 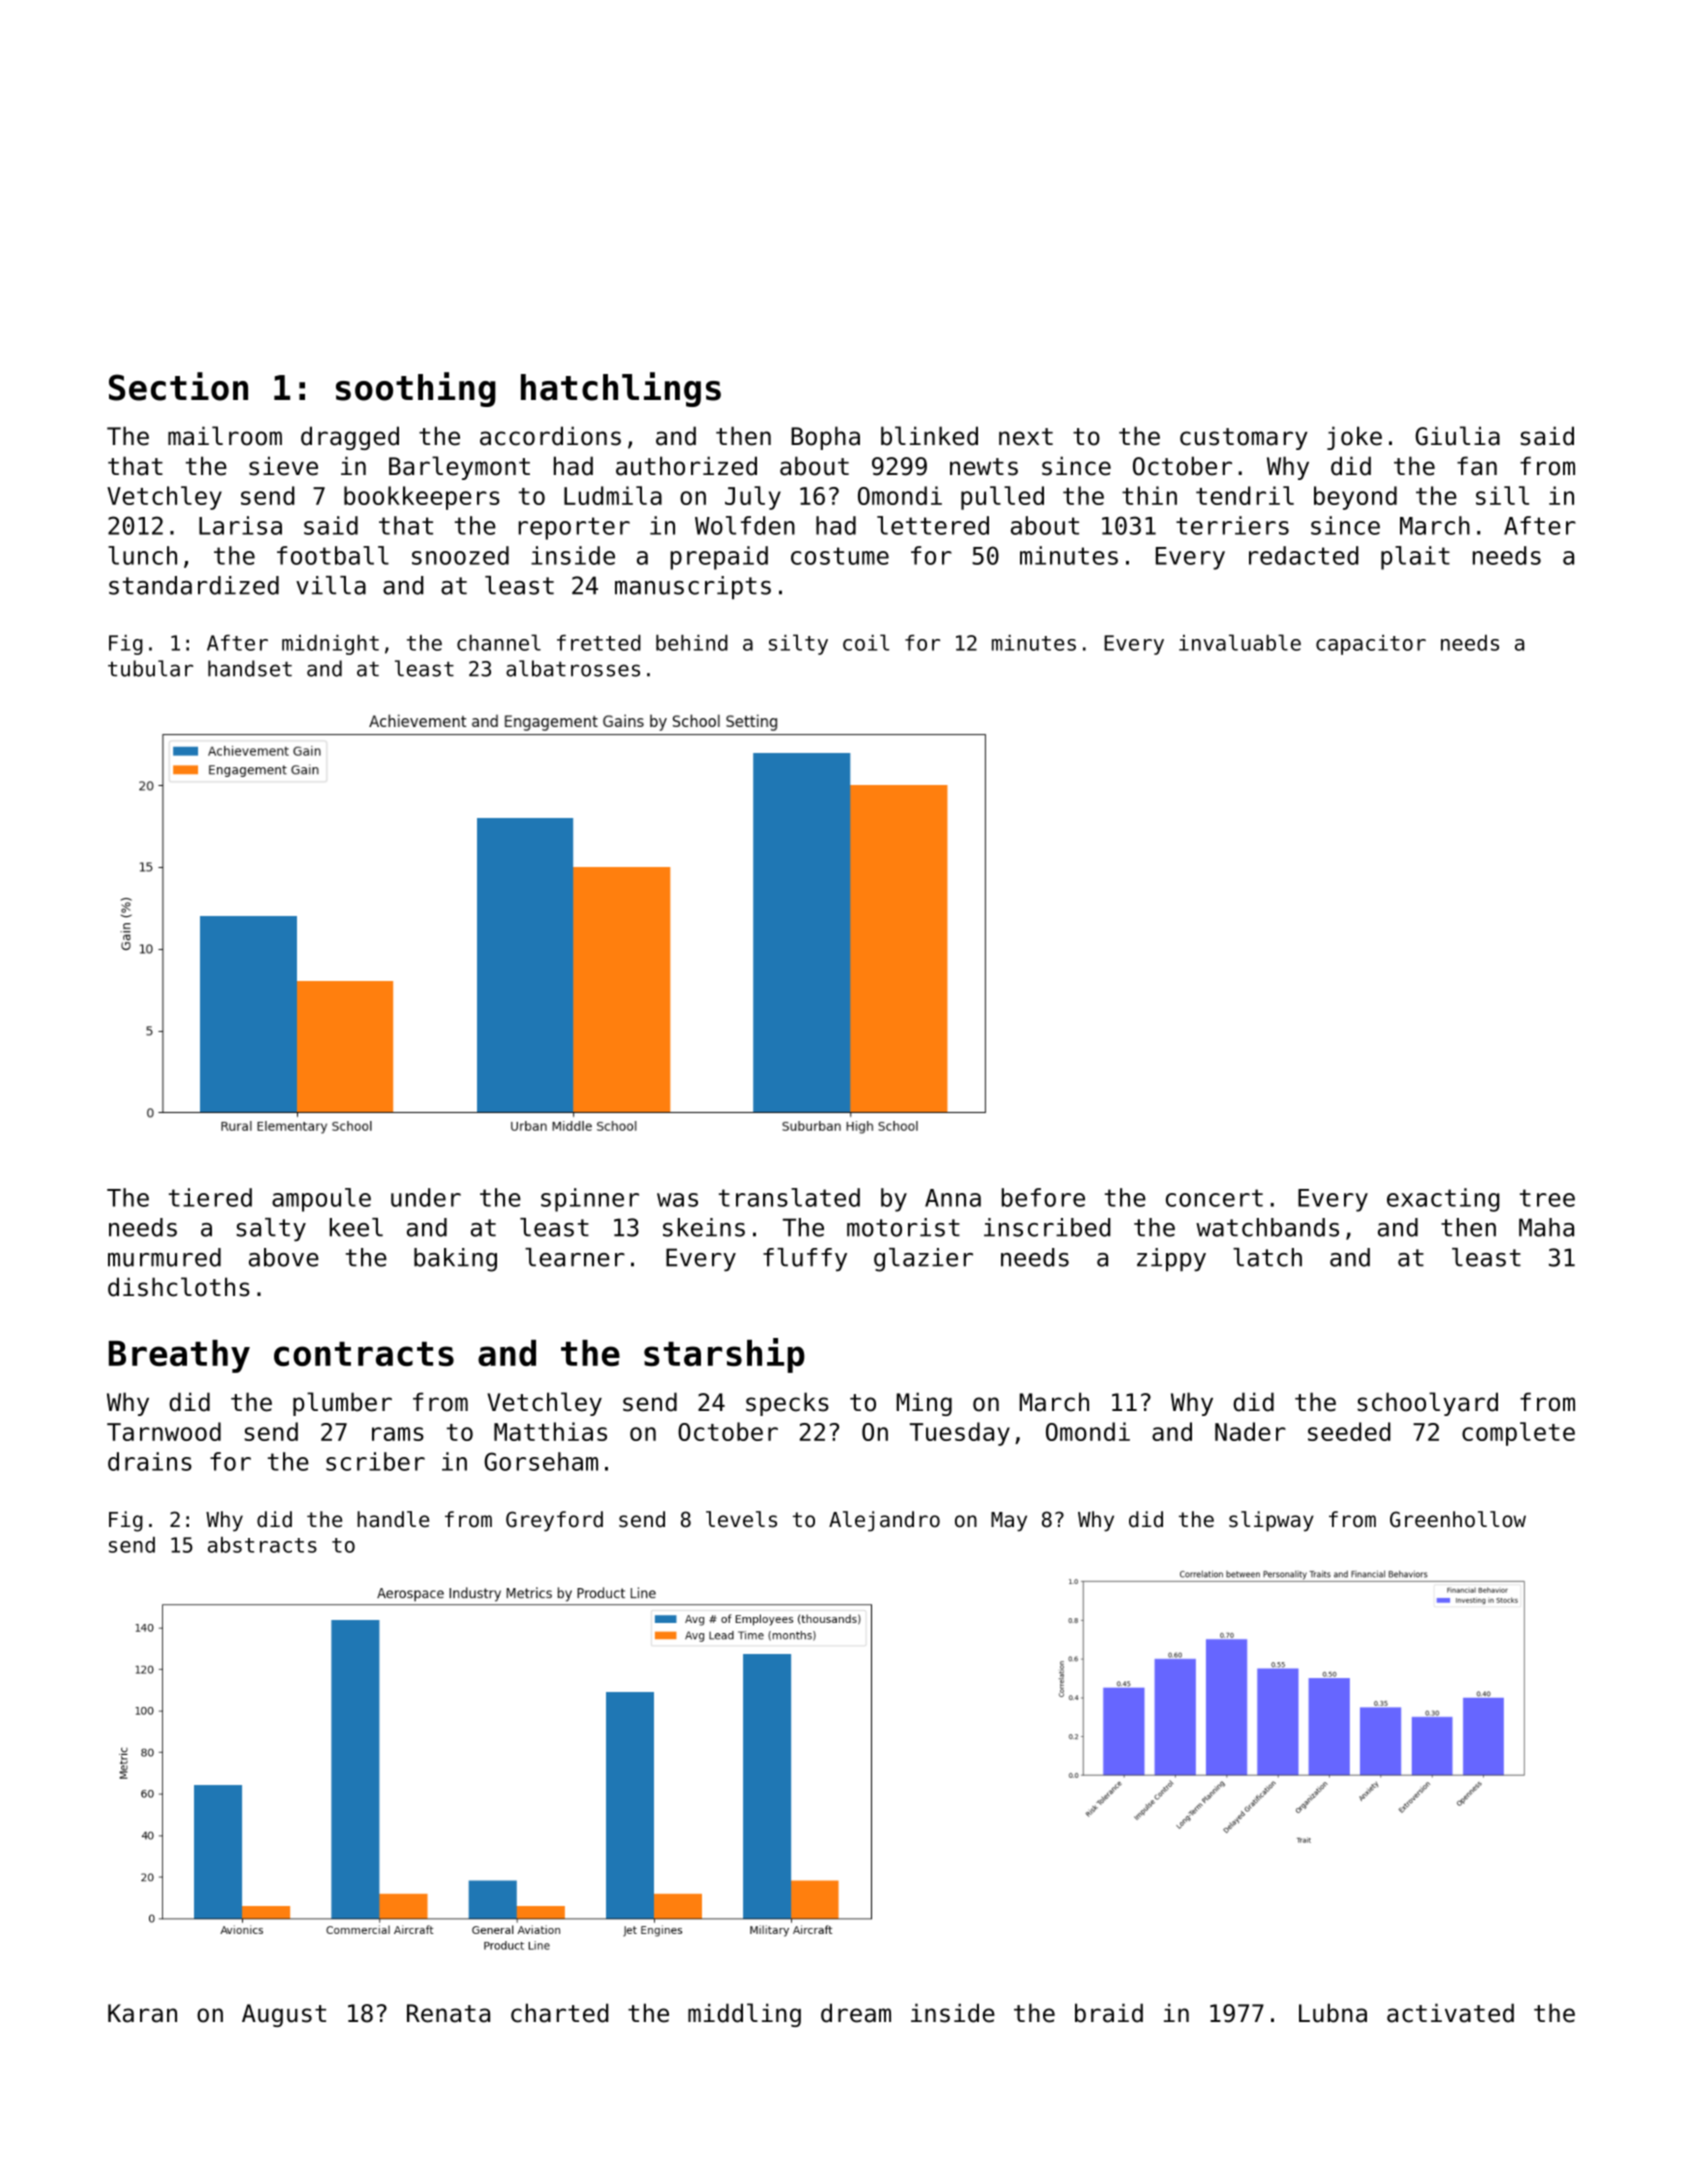 I want to click on Renata, so click(x=448, y=2013).
